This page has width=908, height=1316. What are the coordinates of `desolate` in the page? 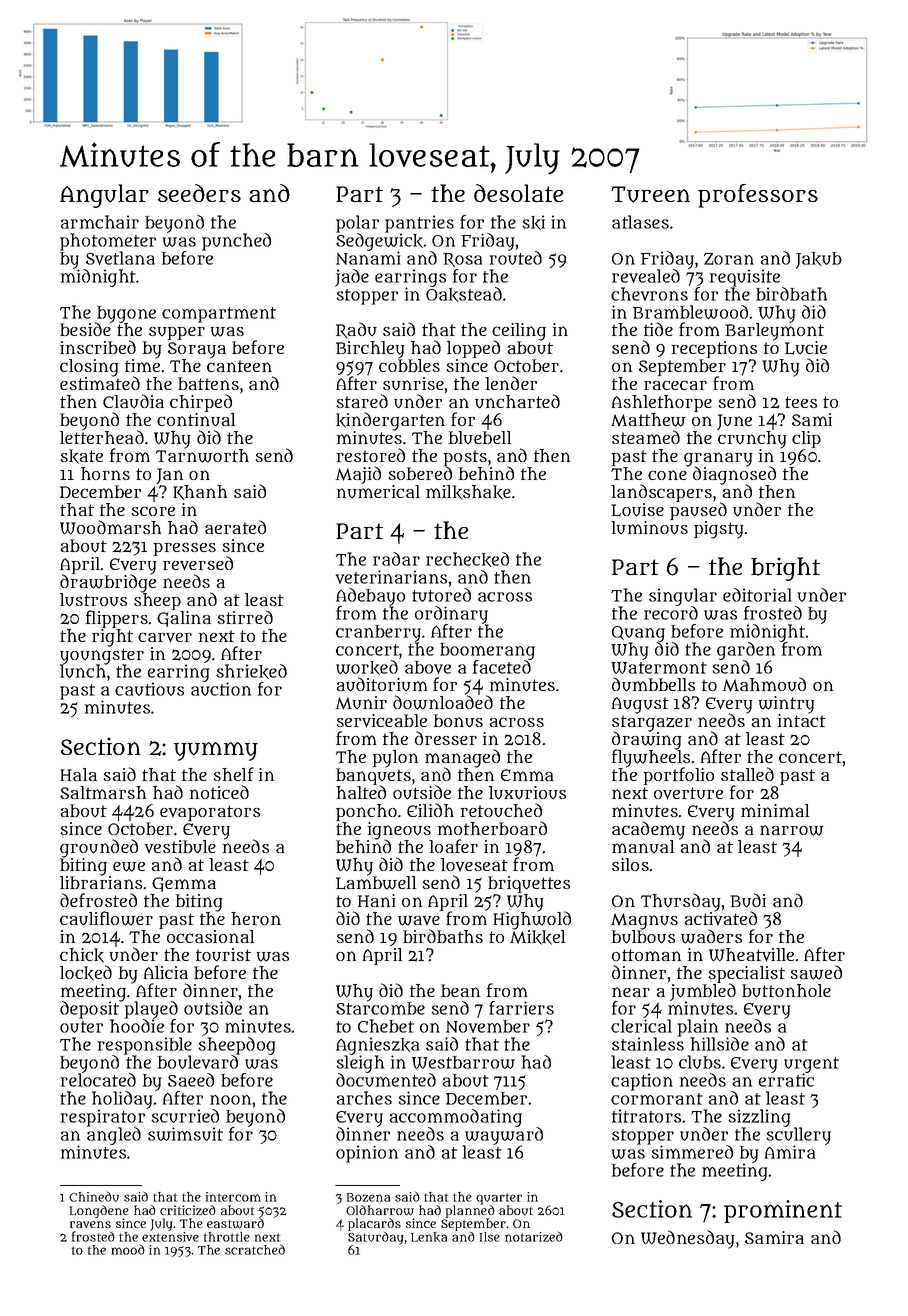 It's located at (518, 193).
